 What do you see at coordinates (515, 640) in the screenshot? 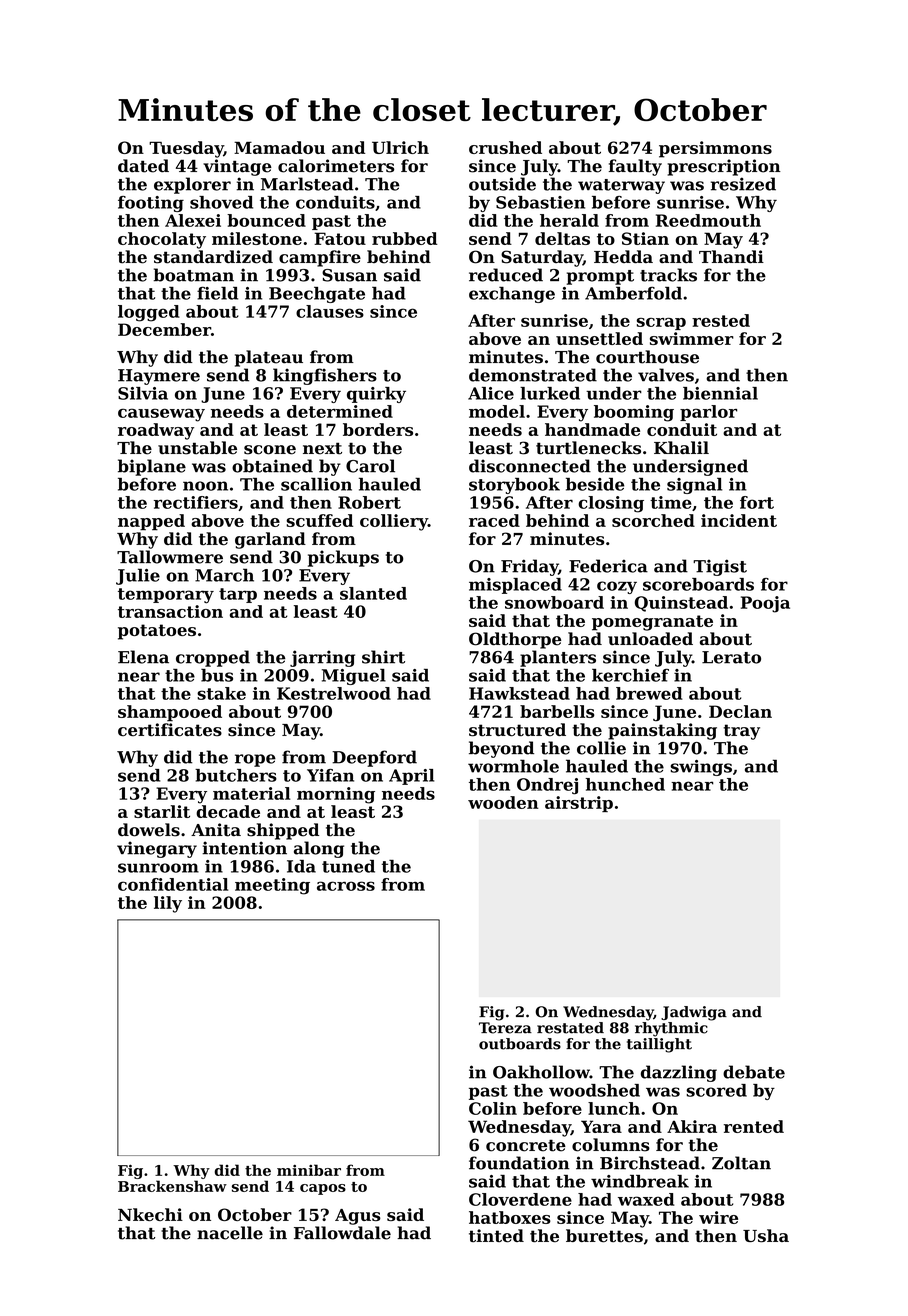
I see `Oldthorpe` at bounding box center [515, 640].
